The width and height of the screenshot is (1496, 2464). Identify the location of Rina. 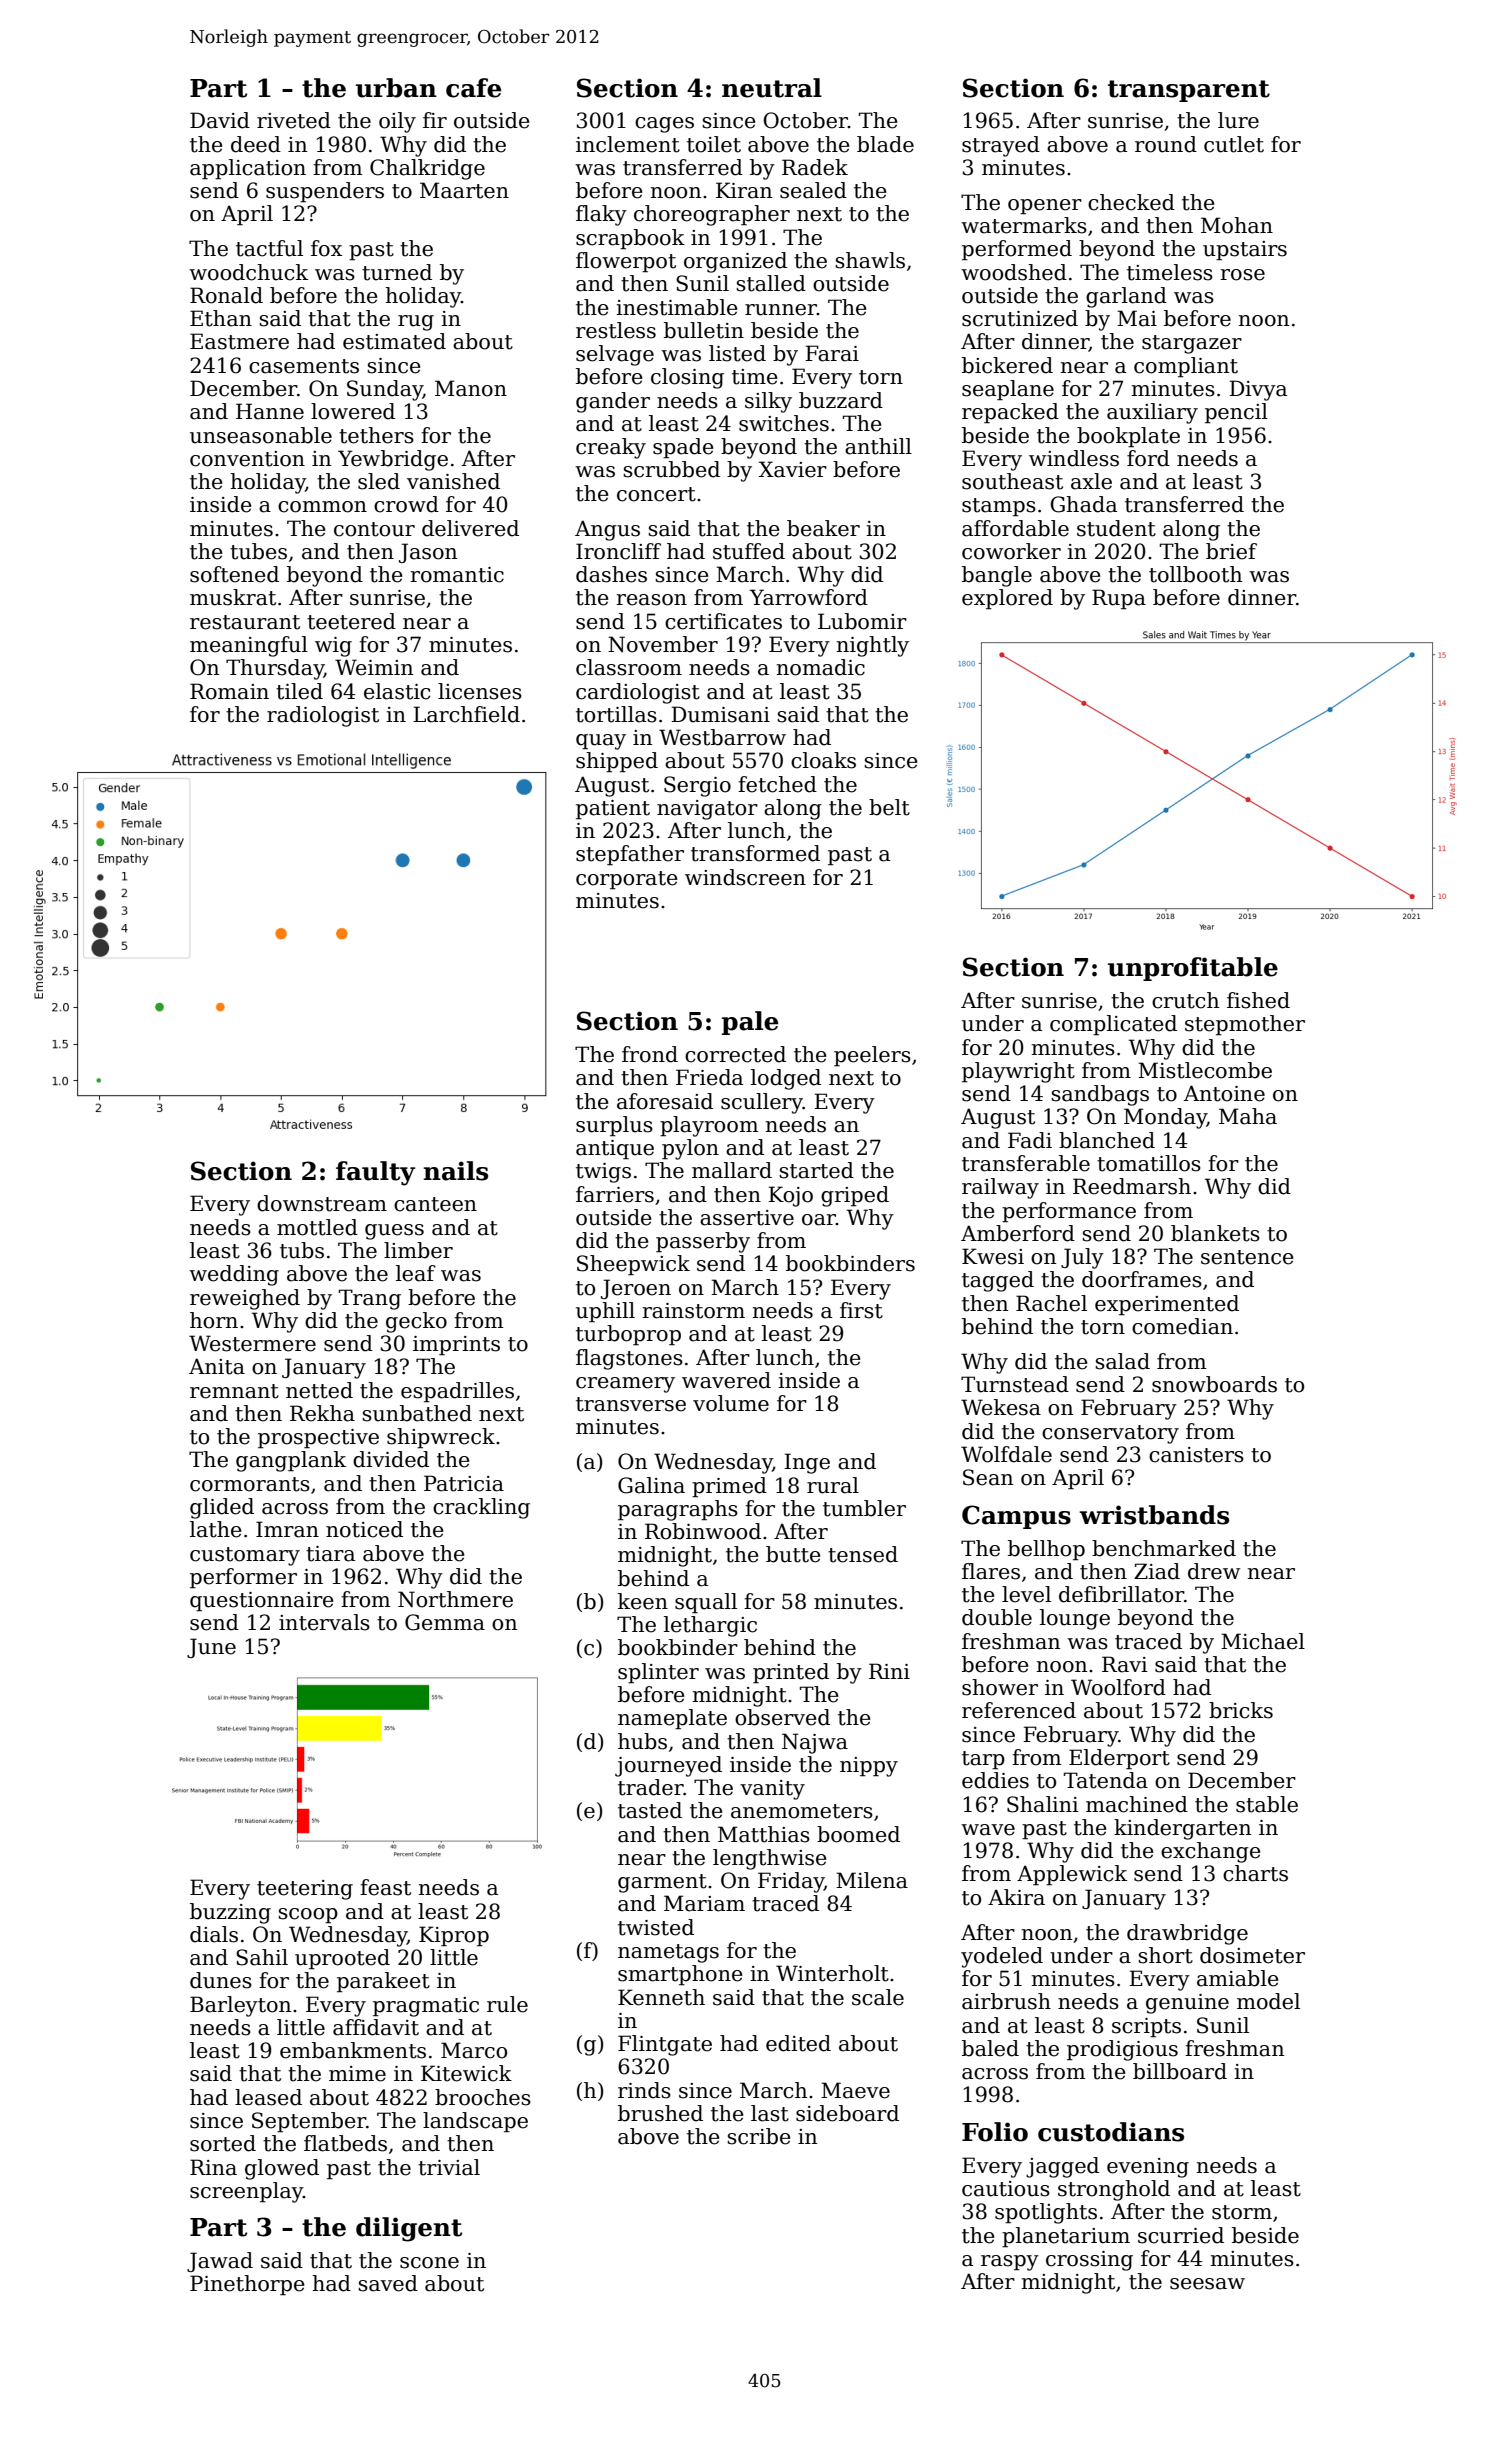
(213, 2167).
